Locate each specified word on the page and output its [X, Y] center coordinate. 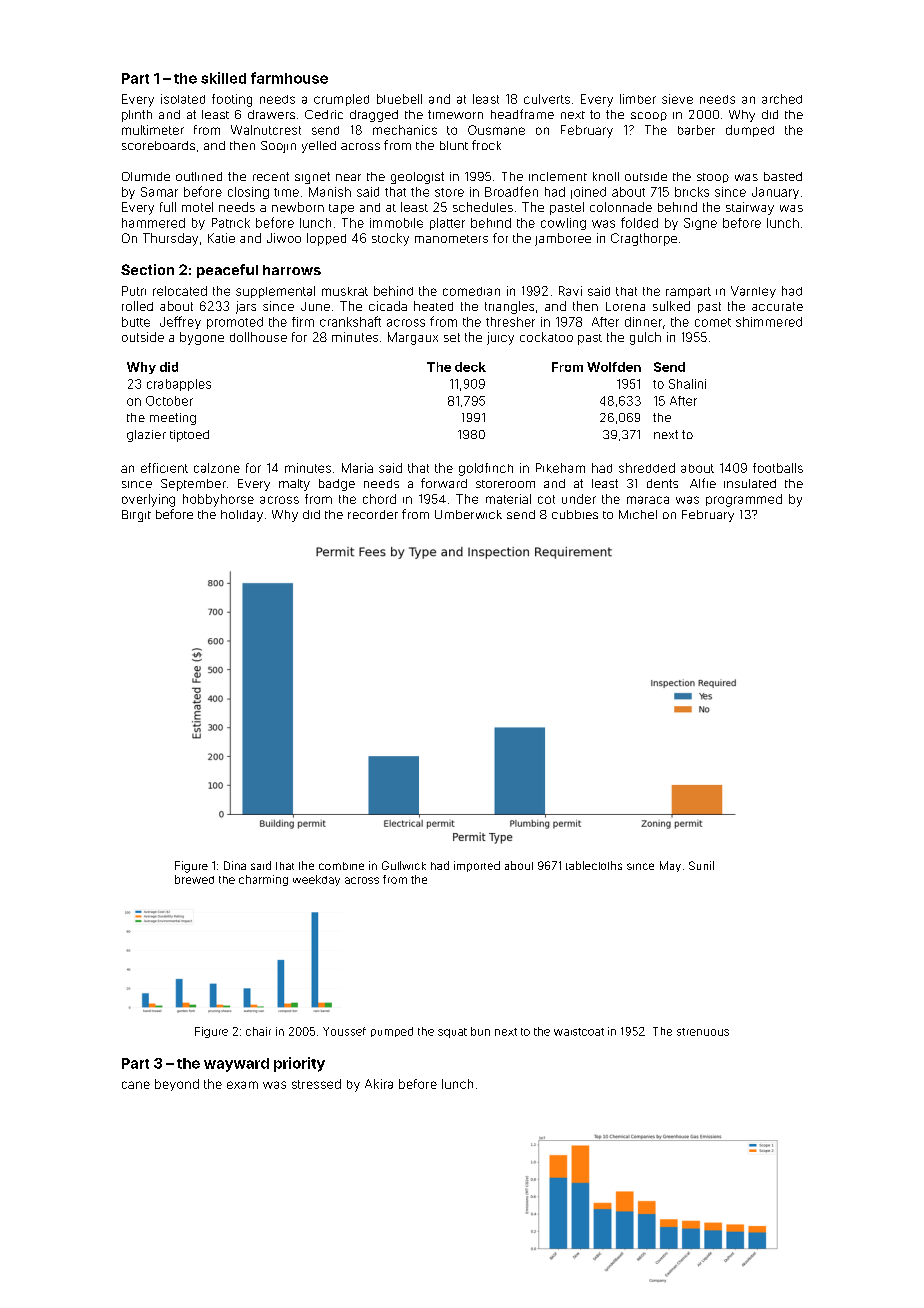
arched [782, 99]
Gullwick [404, 865]
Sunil [701, 865]
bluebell [399, 99]
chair [258, 1031]
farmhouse [289, 78]
